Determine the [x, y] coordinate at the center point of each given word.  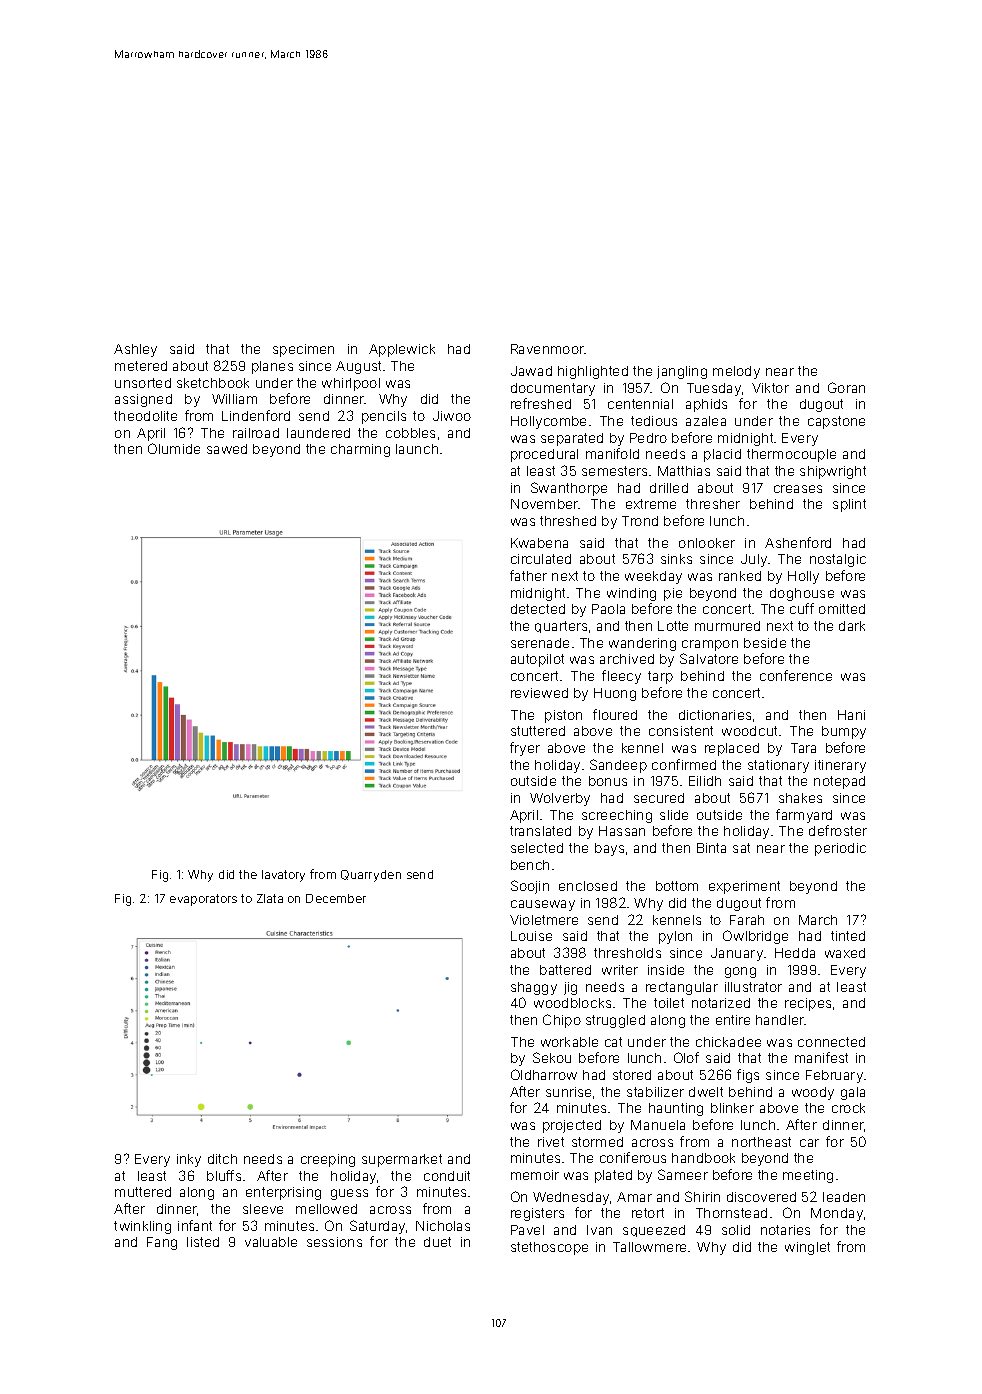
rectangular [682, 988]
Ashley [135, 350]
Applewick [402, 350]
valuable [271, 1242]
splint [849, 505]
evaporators [203, 900]
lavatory [283, 876]
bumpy [844, 732]
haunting [676, 1109]
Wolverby [560, 799]
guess [349, 1194]
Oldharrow [544, 1074]
